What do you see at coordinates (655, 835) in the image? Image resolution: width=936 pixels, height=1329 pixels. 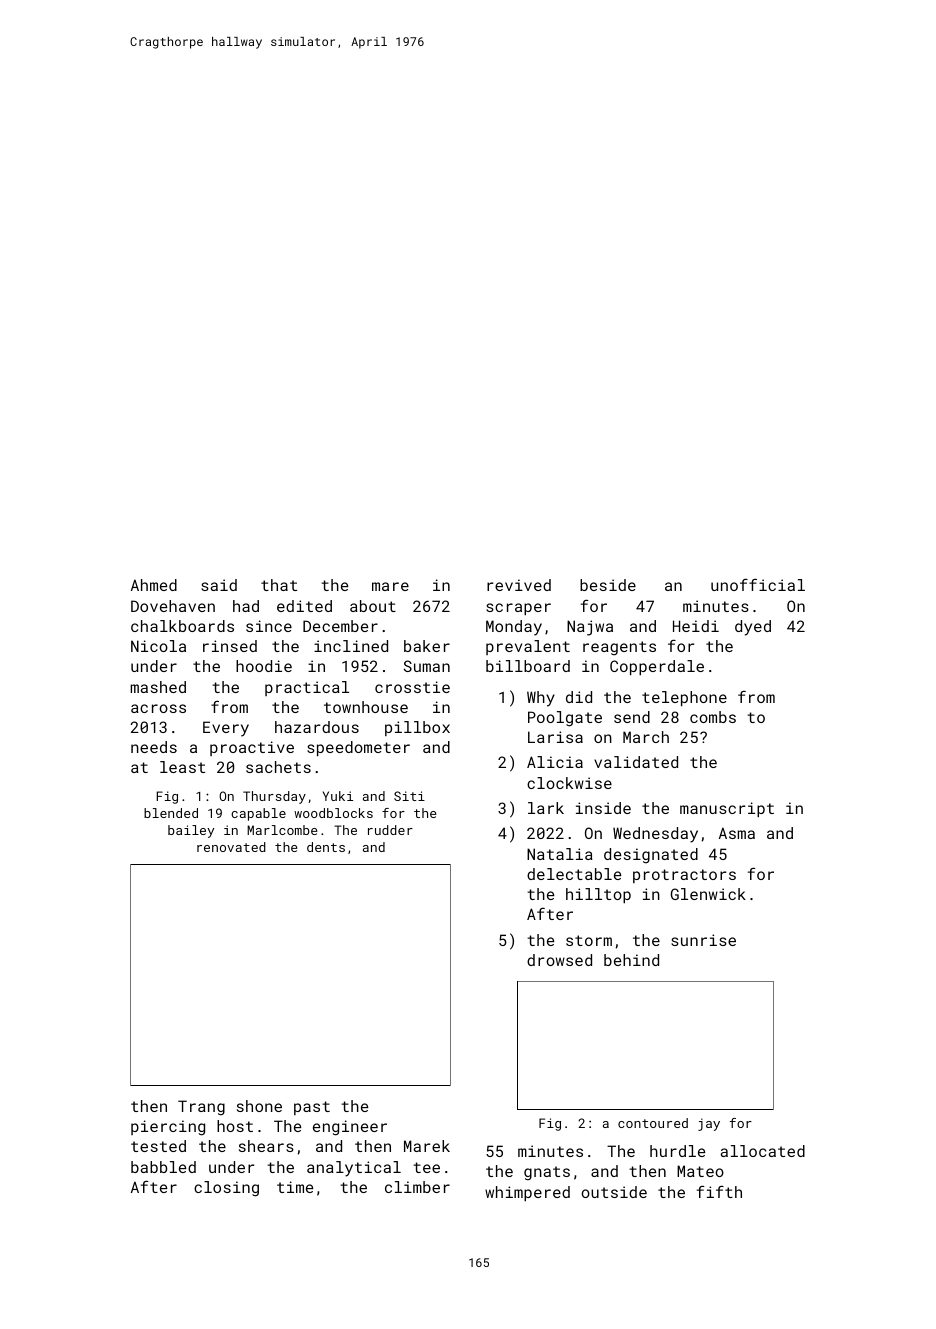 I see `Wednesday` at bounding box center [655, 835].
